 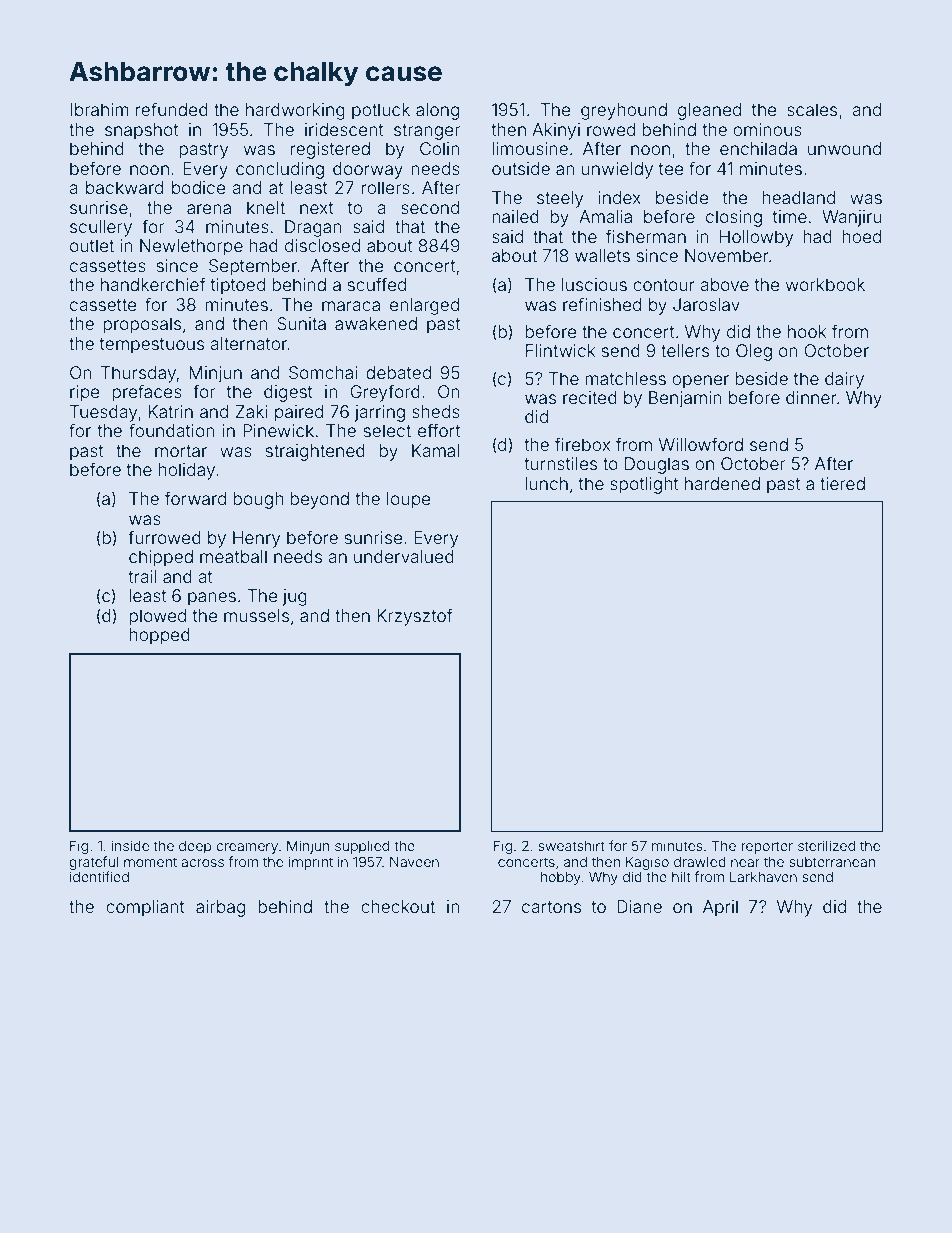 What do you see at coordinates (844, 148) in the document?
I see `unwound` at bounding box center [844, 148].
